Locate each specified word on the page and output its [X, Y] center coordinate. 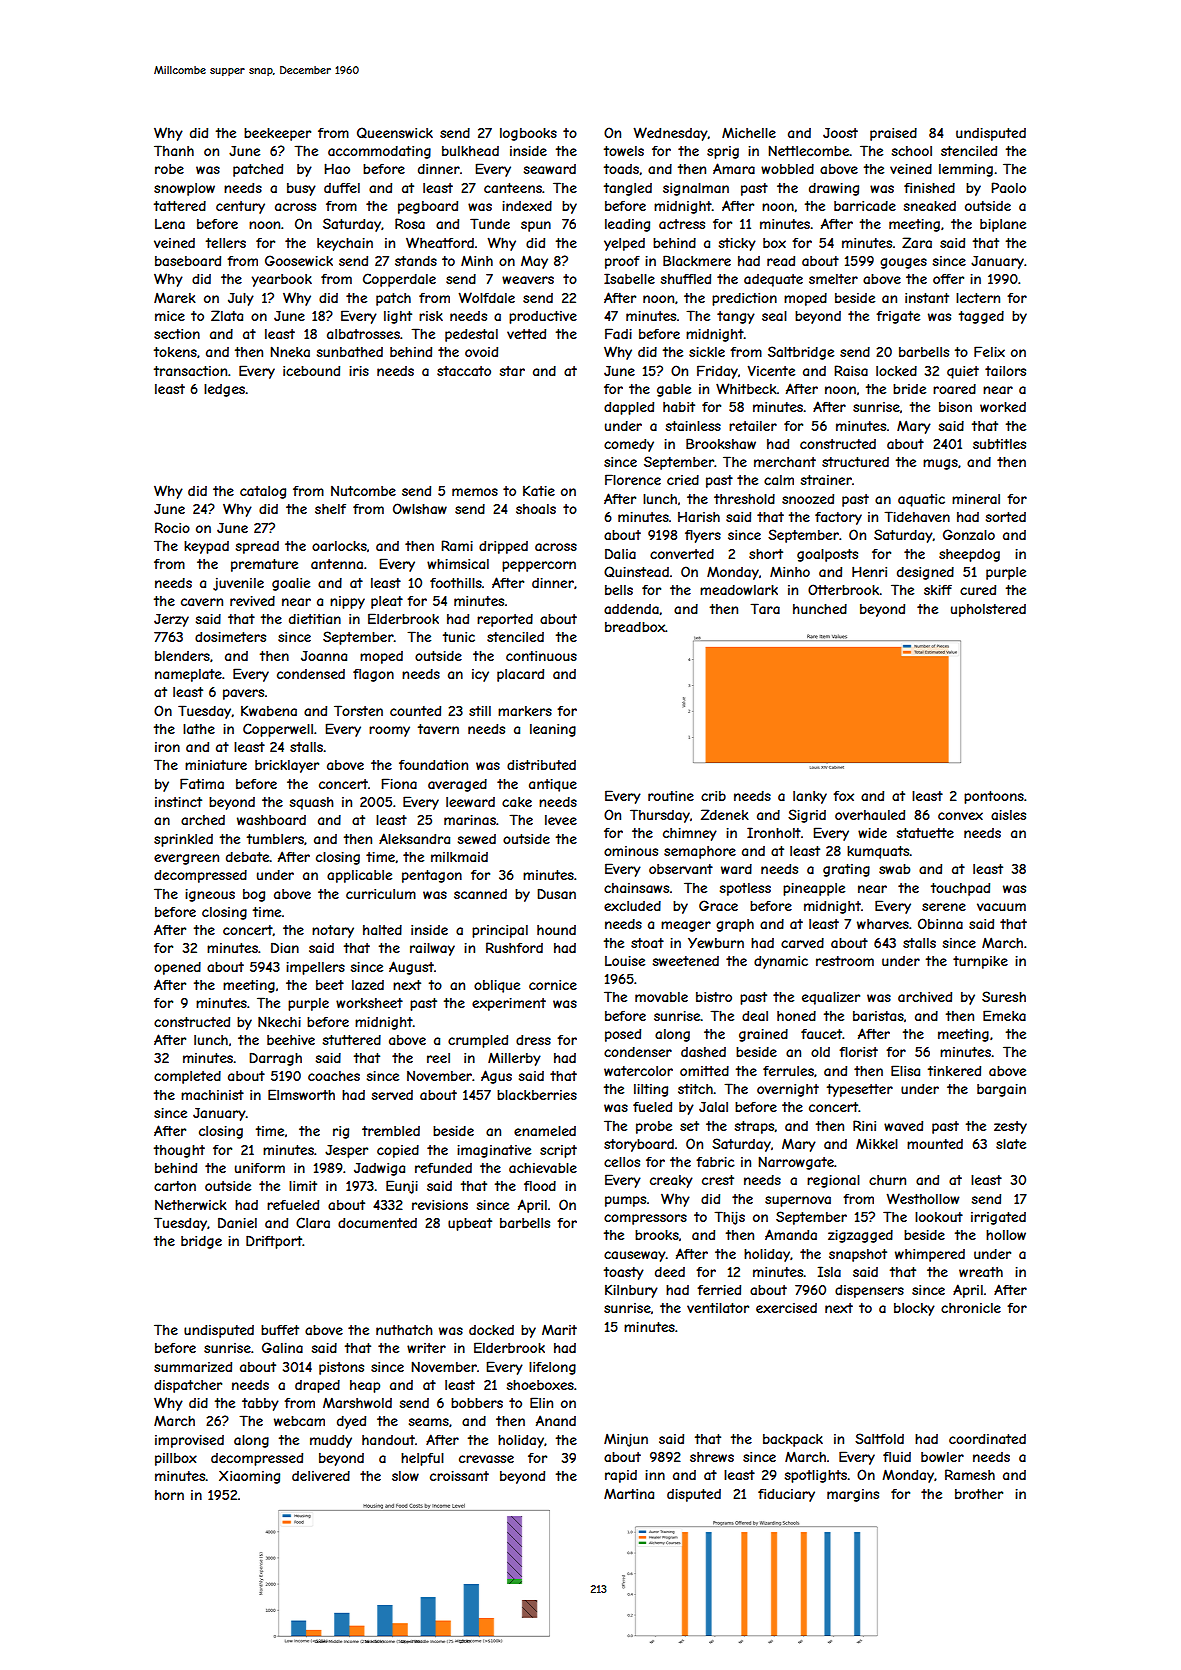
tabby [260, 1404]
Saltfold [879, 1438]
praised [893, 134]
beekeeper [277, 134]
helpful [422, 1459]
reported [505, 620]
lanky [810, 797]
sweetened [686, 961]
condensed [311, 674]
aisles [1008, 815]
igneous [210, 895]
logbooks [528, 134]
